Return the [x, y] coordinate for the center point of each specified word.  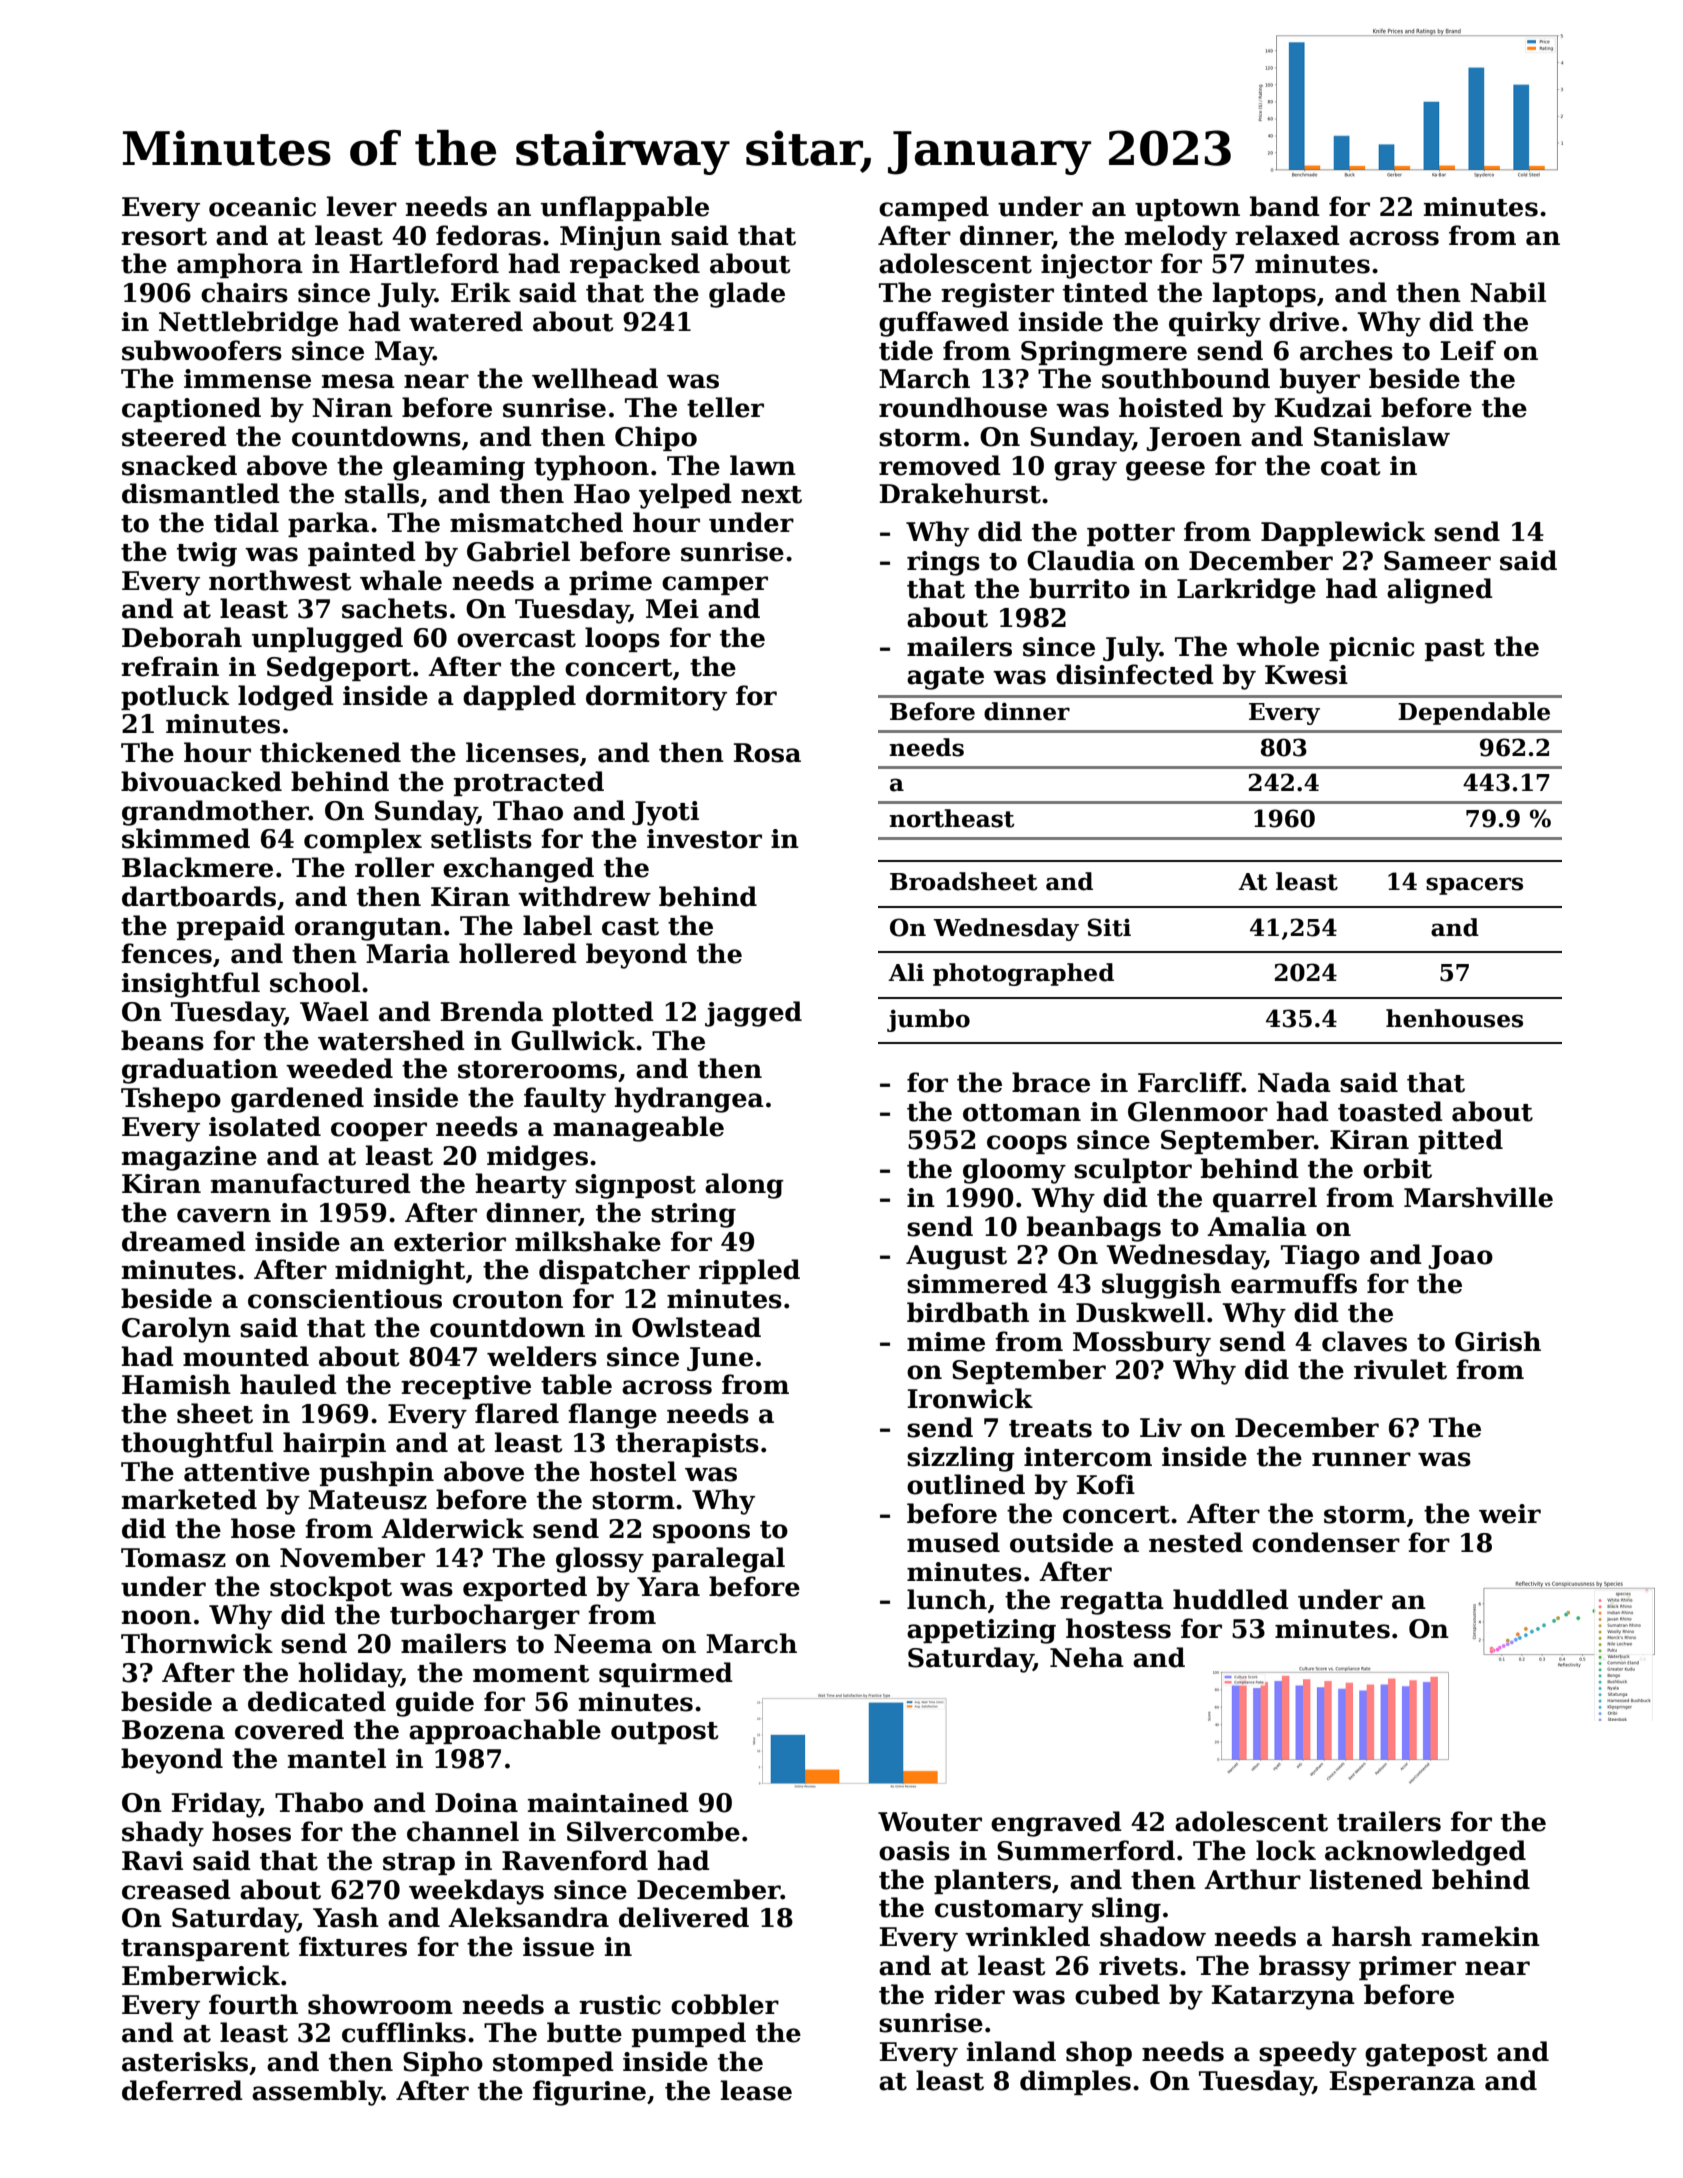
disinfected [1135, 674]
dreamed [184, 1241]
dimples [1075, 2082]
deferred [182, 2090]
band [1285, 206]
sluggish [1161, 1286]
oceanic [262, 207]
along [744, 1186]
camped [934, 208]
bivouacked [201, 781]
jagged [753, 1014]
